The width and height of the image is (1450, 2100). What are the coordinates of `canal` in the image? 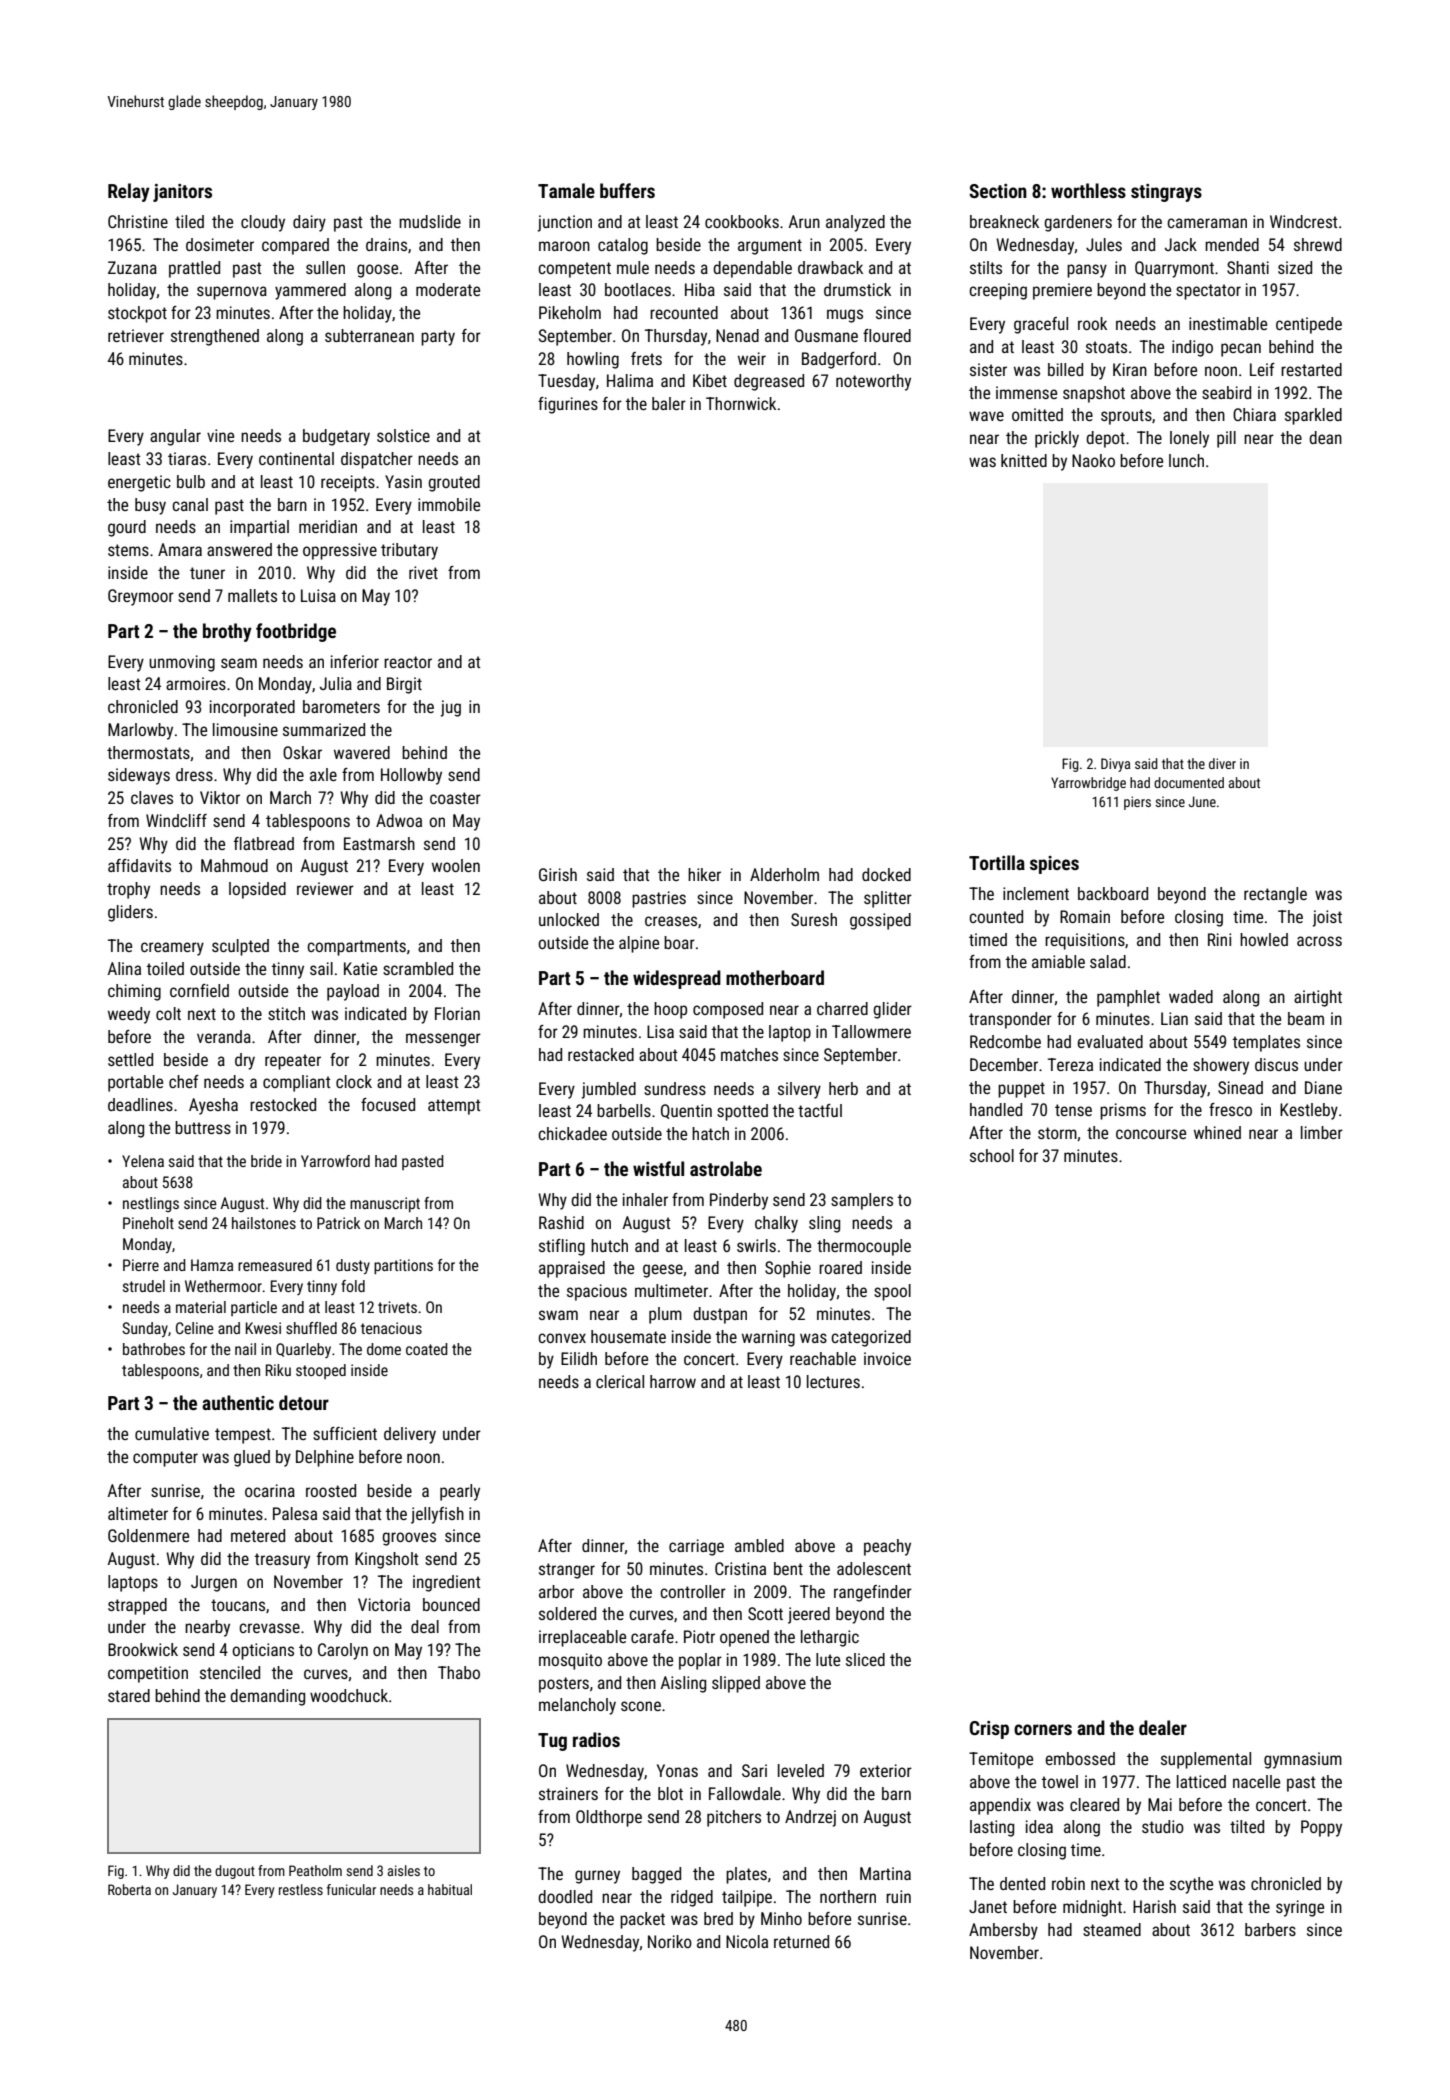 It's located at (190, 504).
